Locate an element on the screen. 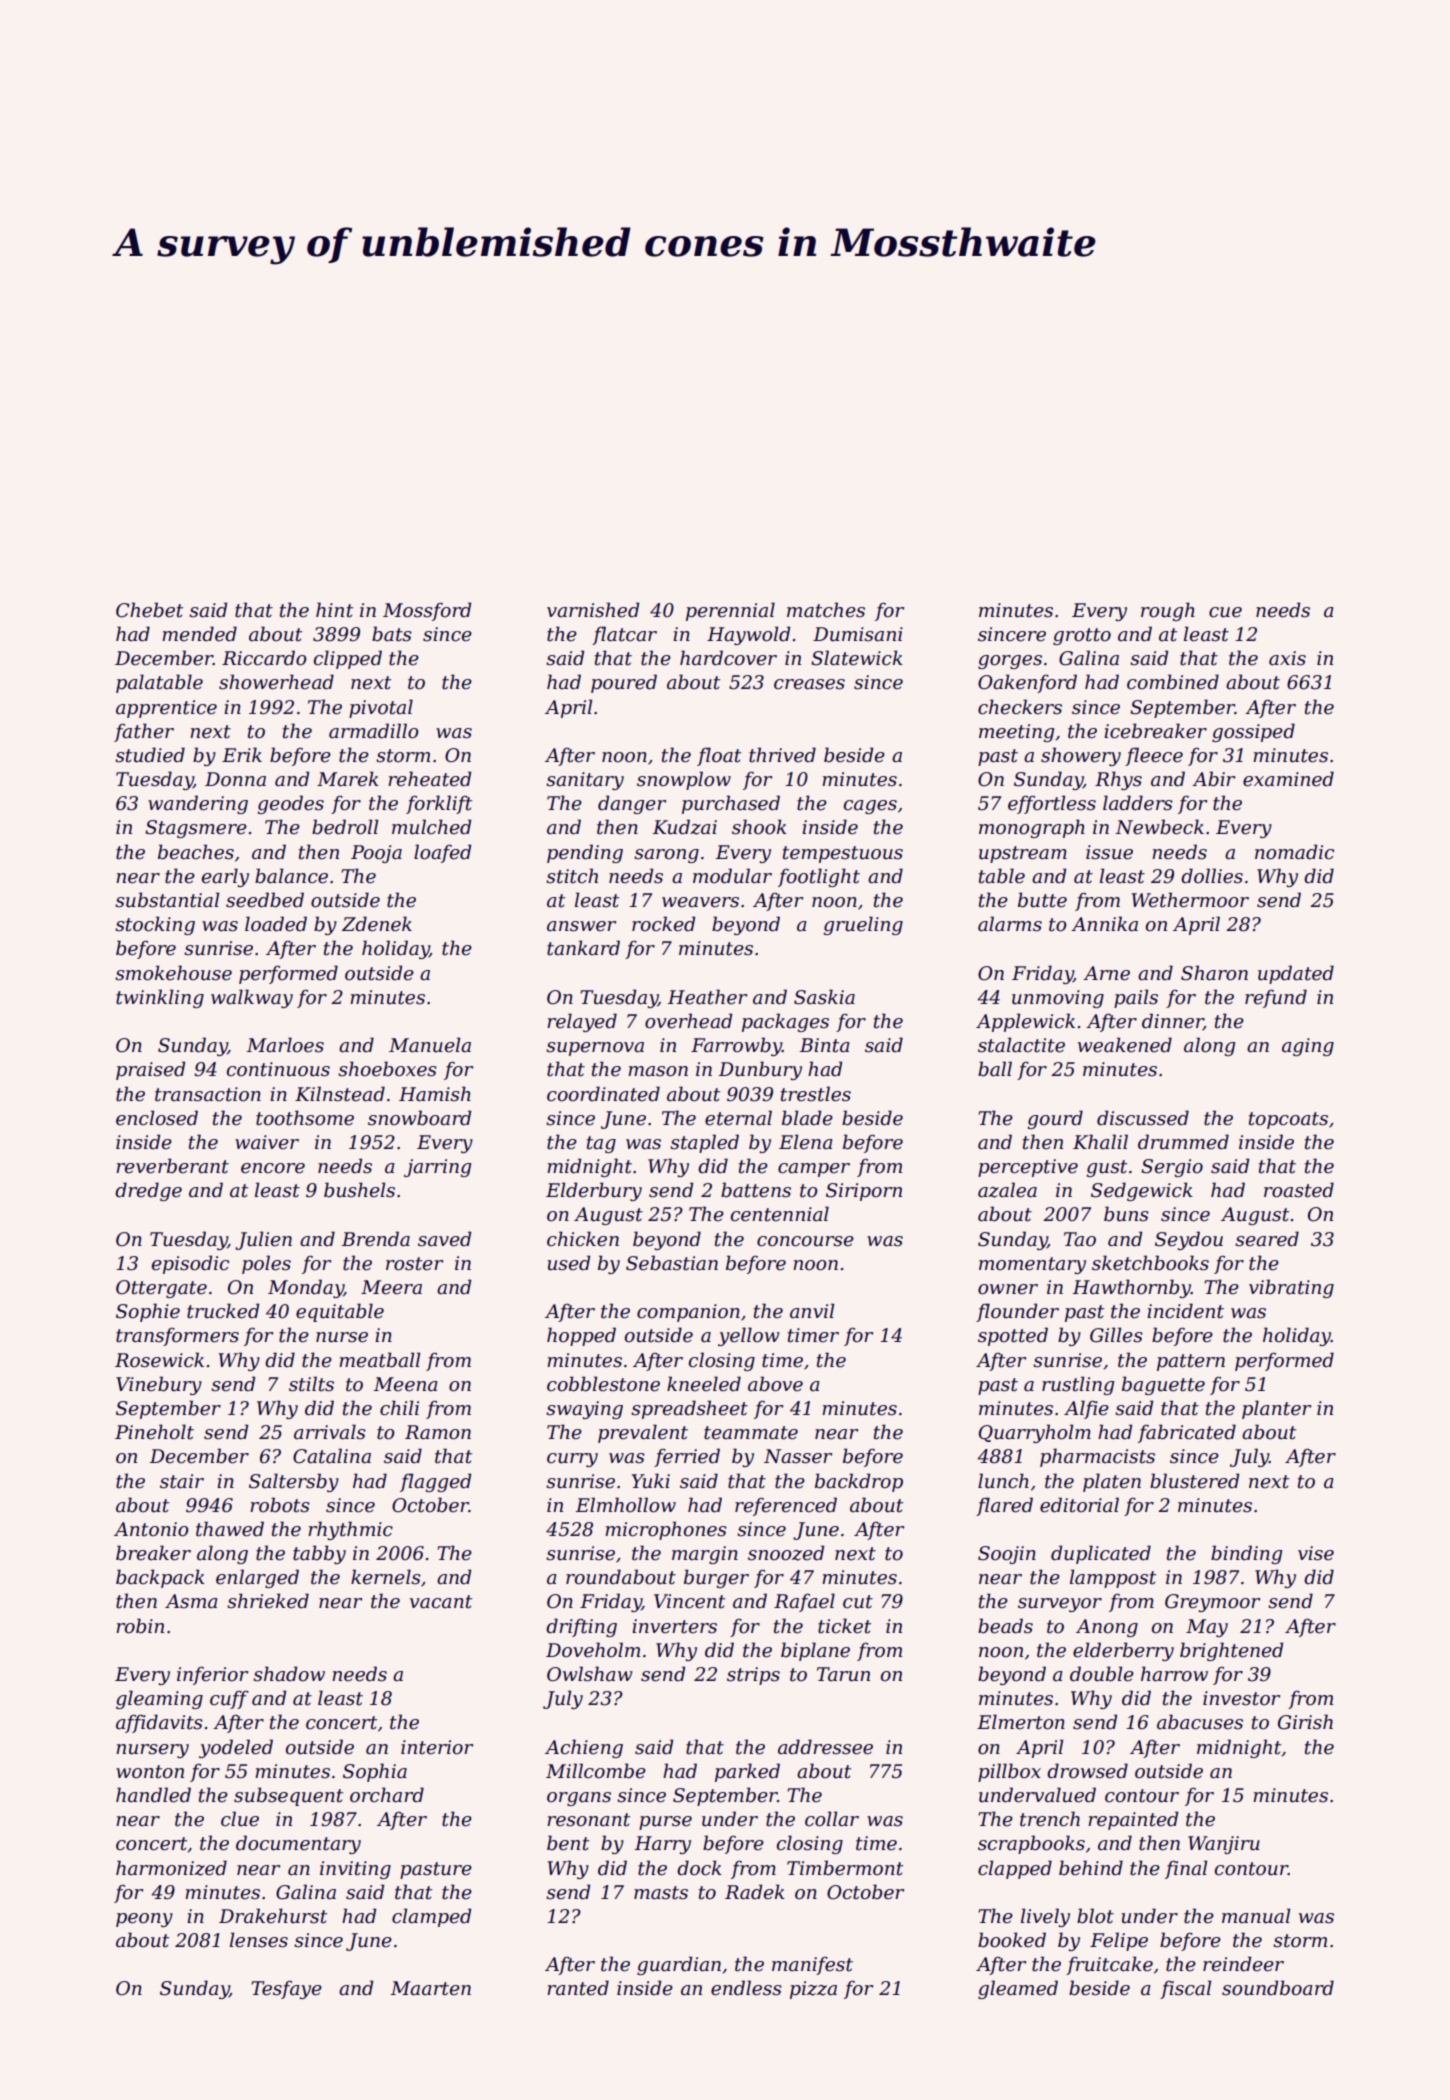 This screenshot has width=1450, height=2100. trestles is located at coordinates (816, 1094).
